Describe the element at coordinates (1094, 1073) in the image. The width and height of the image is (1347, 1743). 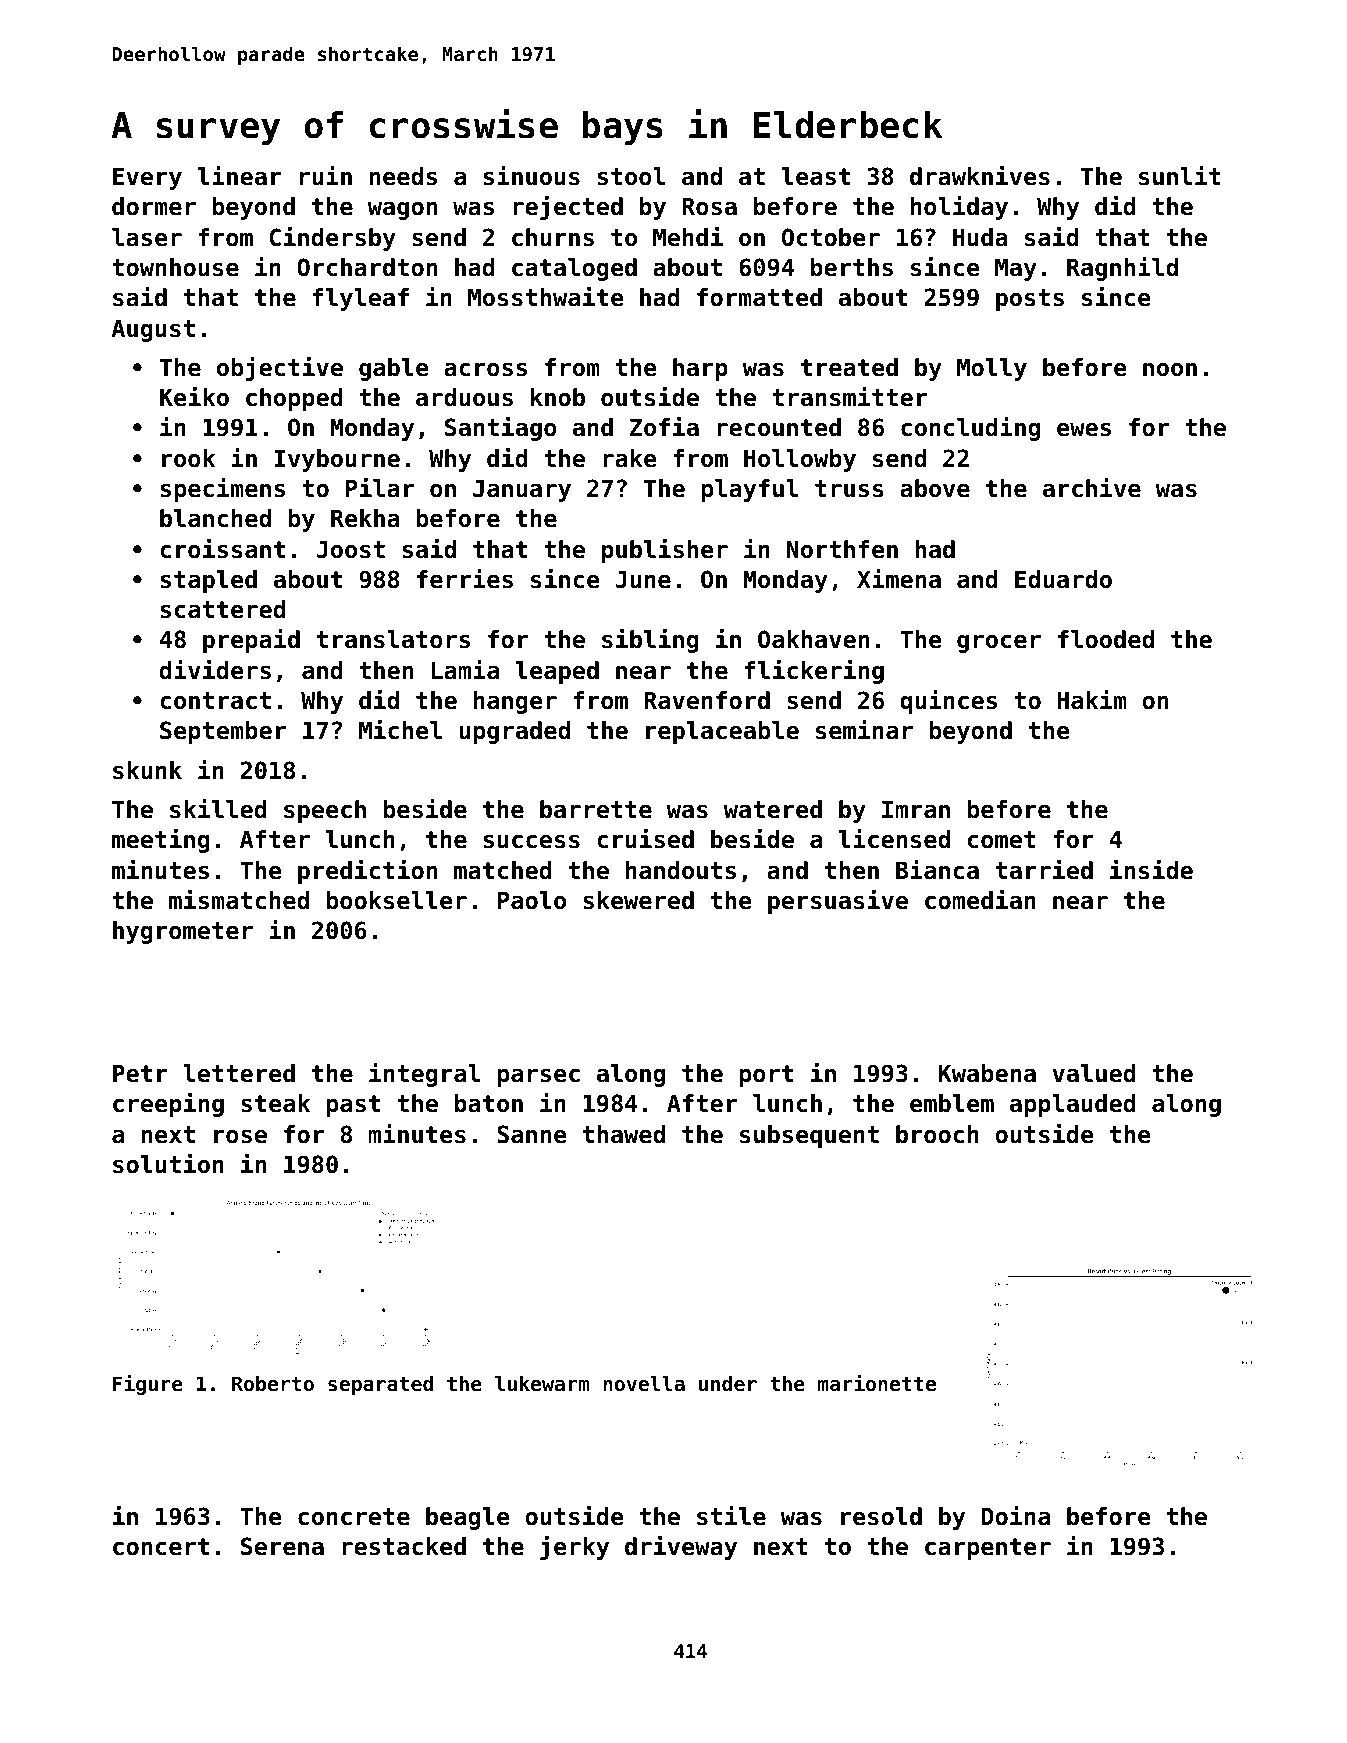
I see `valued` at that location.
